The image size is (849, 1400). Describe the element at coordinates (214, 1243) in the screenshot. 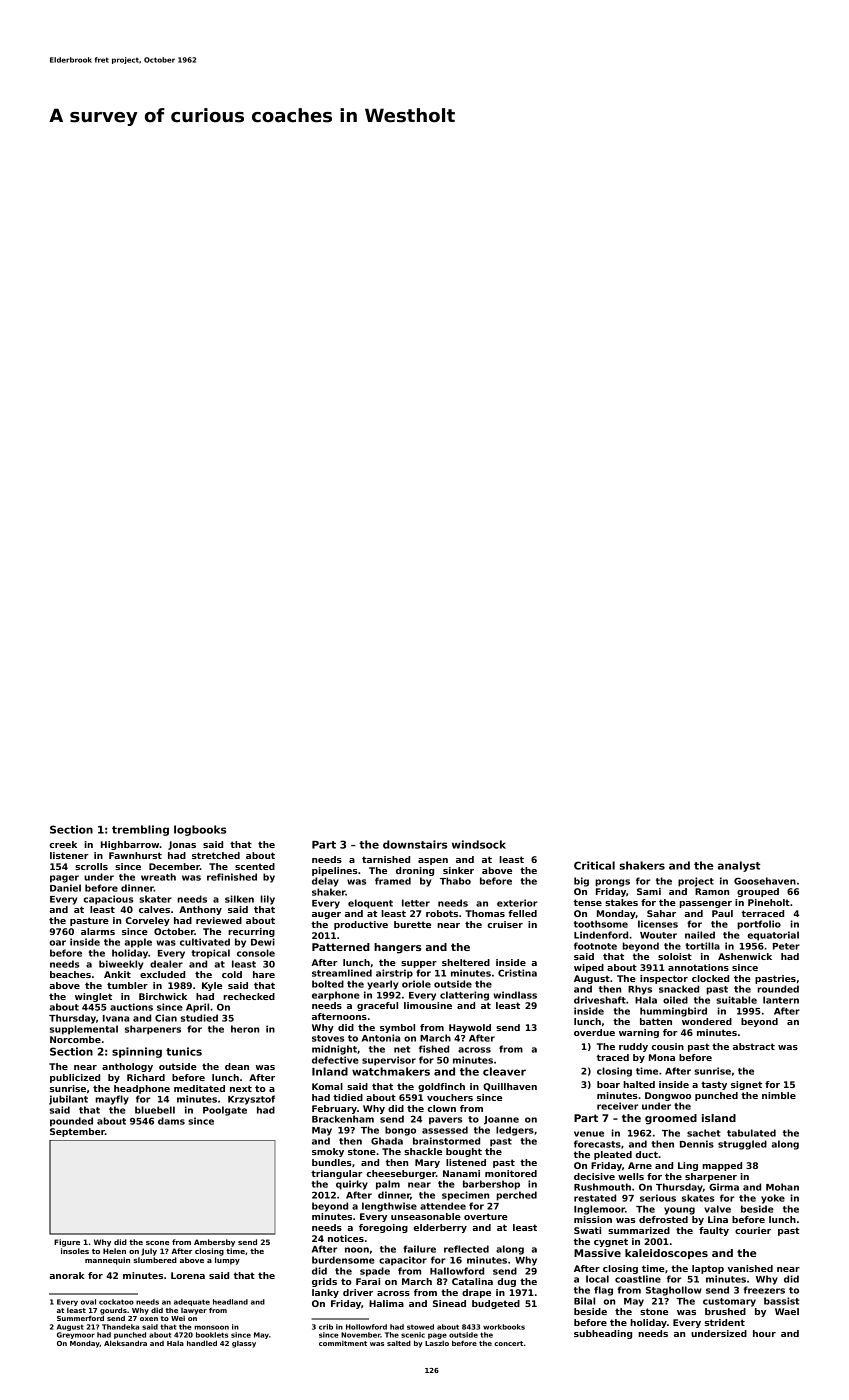

I see `Ambersby` at that location.
